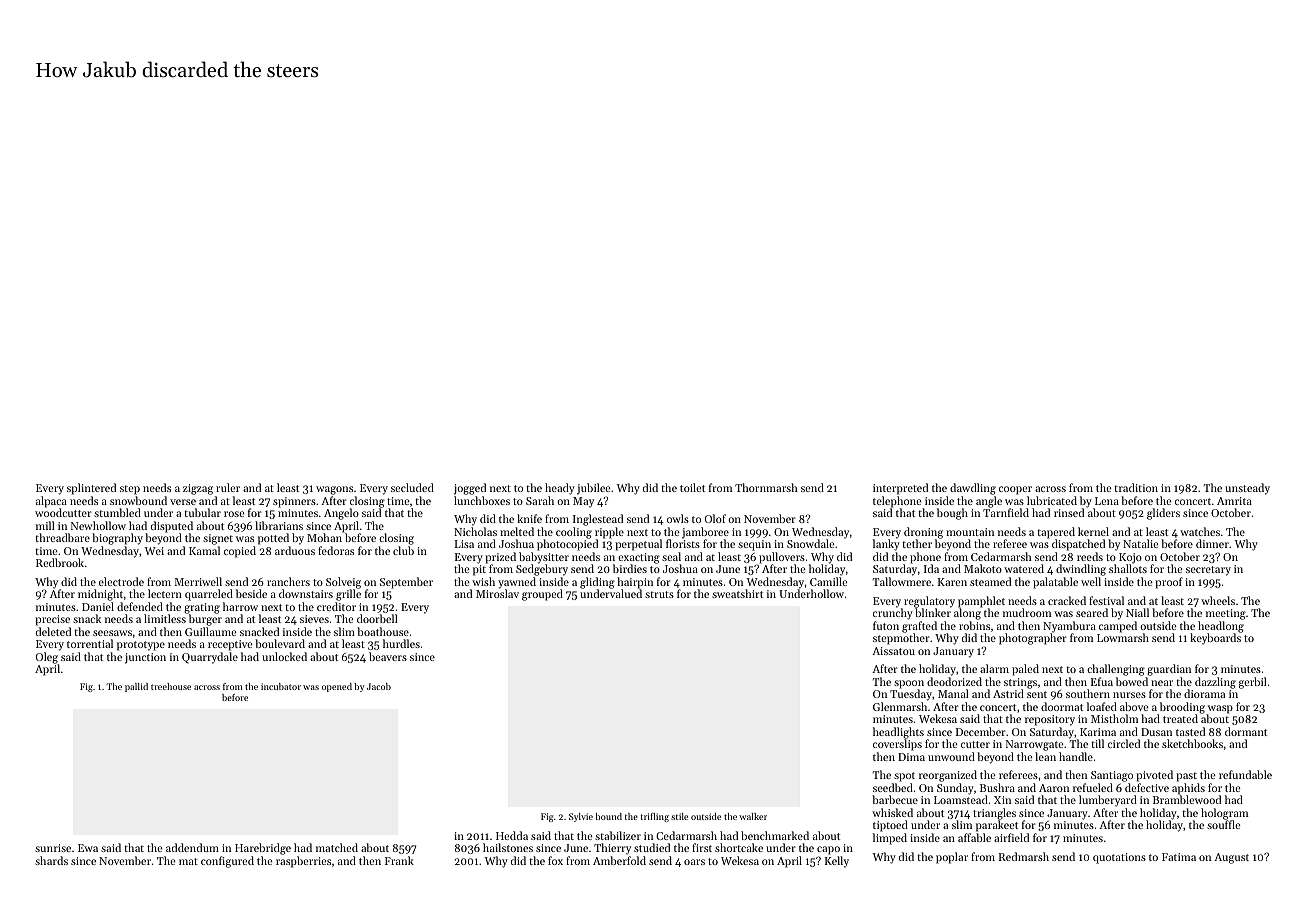  I want to click on guardian, so click(1169, 670).
